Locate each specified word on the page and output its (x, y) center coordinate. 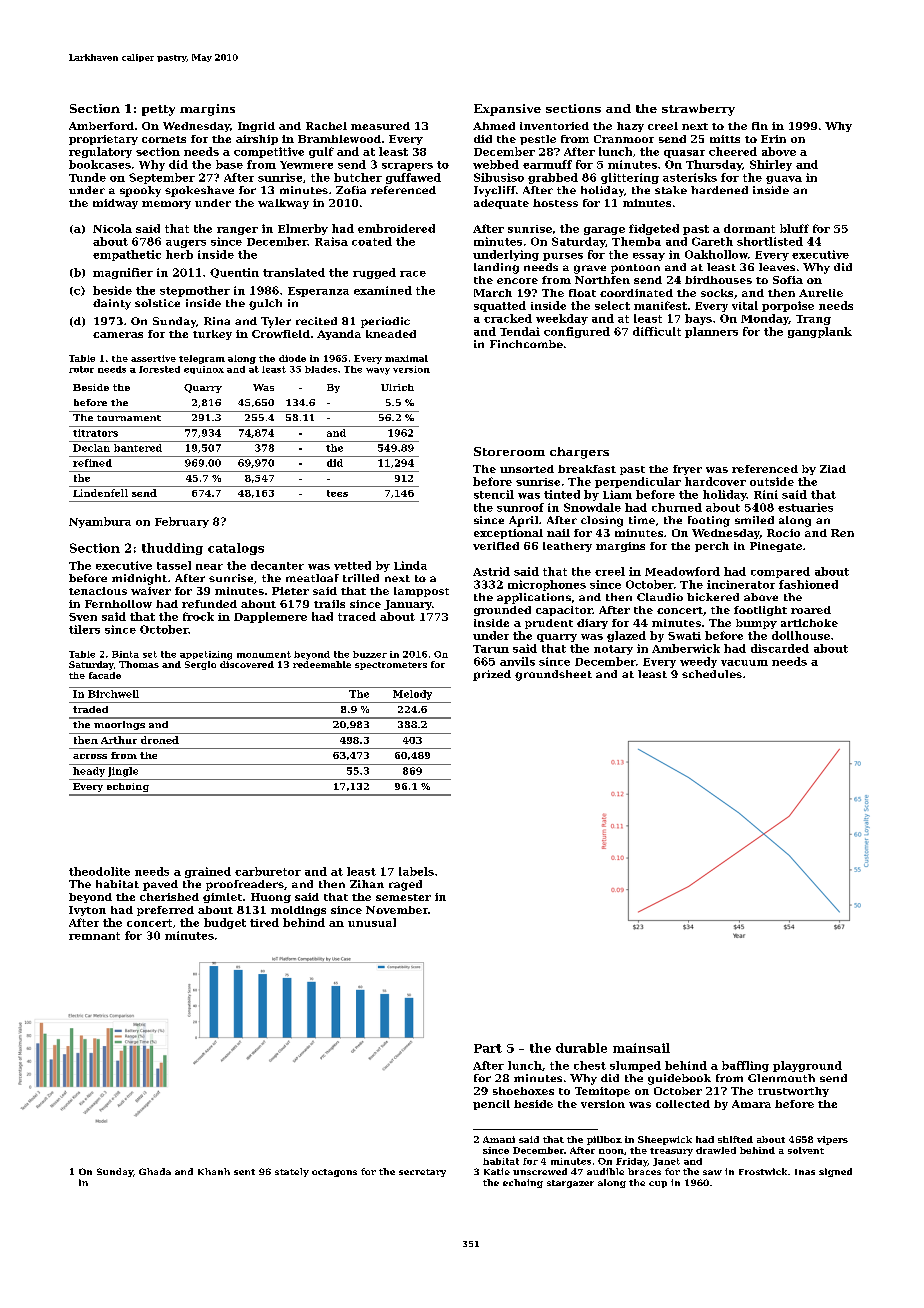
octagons (334, 1173)
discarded (780, 648)
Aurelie (821, 293)
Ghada (155, 1171)
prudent (549, 624)
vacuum (744, 663)
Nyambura (100, 522)
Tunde (87, 177)
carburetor (268, 871)
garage (604, 231)
